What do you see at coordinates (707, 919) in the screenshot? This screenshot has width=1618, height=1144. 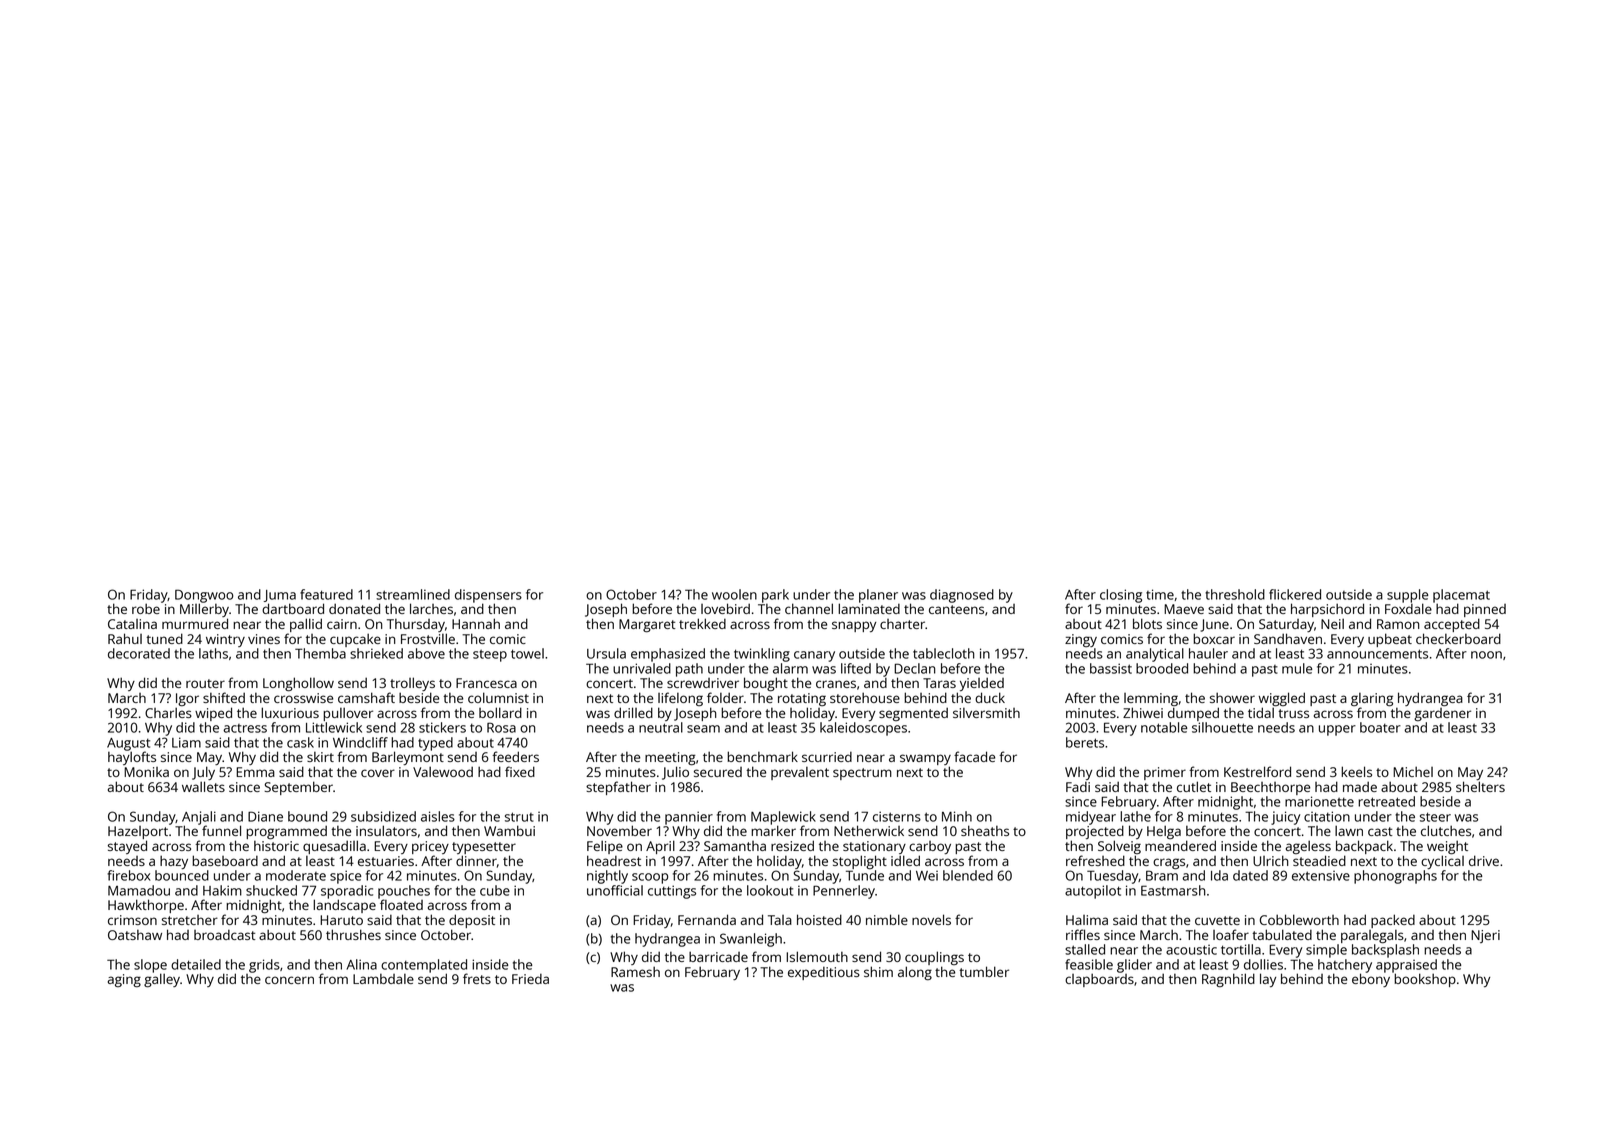 I see `Fernanda` at bounding box center [707, 919].
